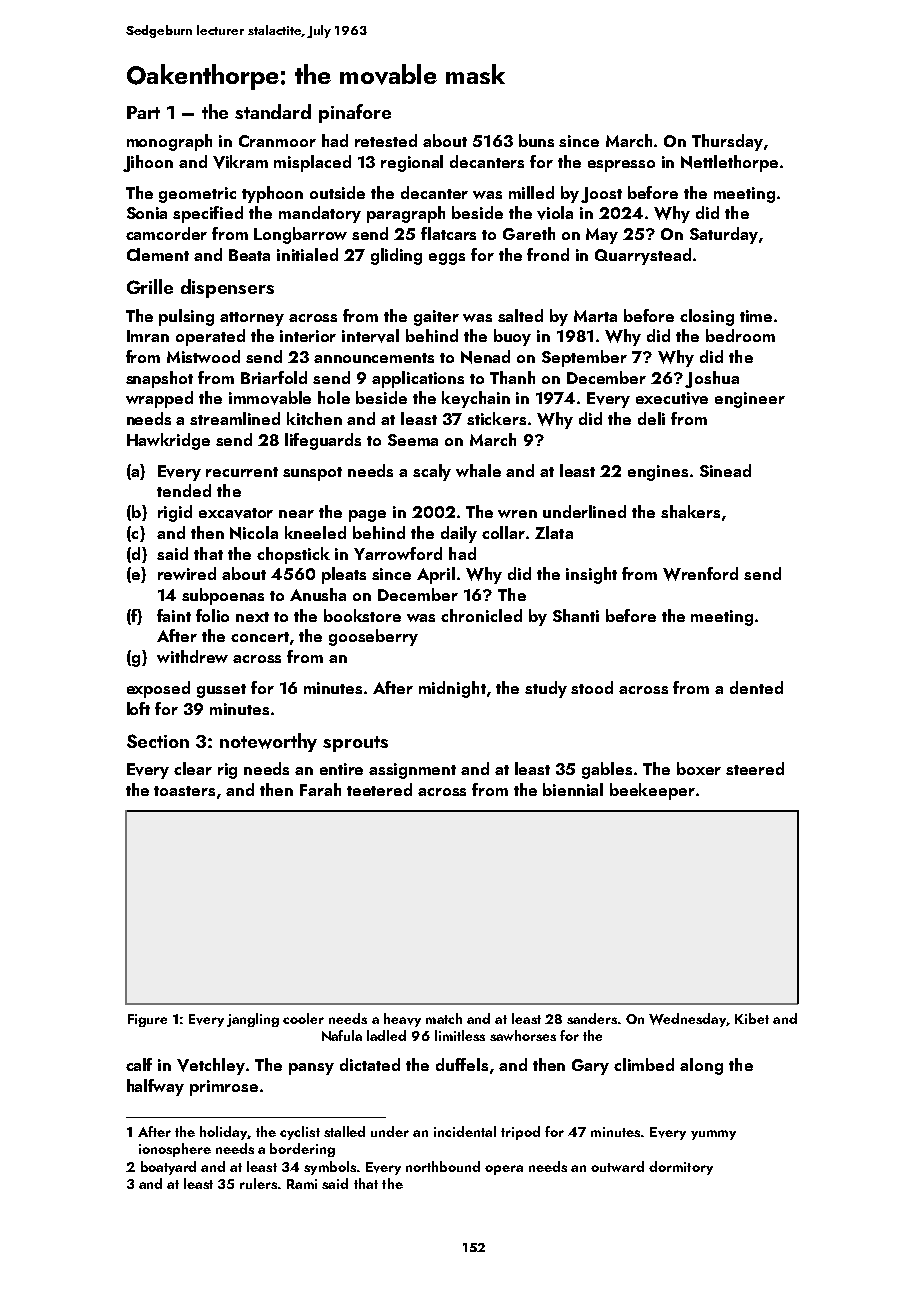  Describe the element at coordinates (687, 1020) in the page. I see `Wednesday` at that location.
